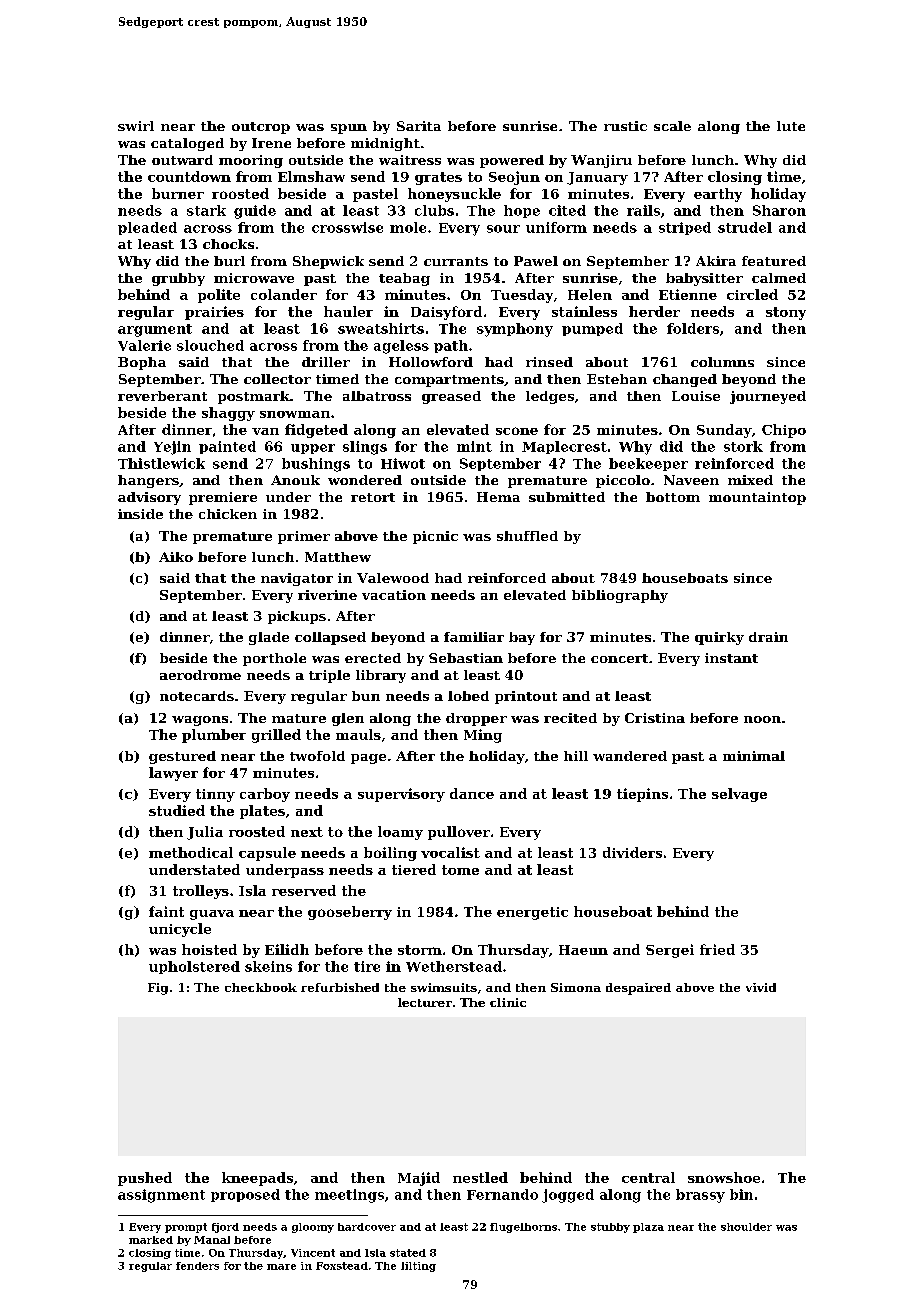  What do you see at coordinates (200, 675) in the page?
I see `aerodrome` at bounding box center [200, 675].
